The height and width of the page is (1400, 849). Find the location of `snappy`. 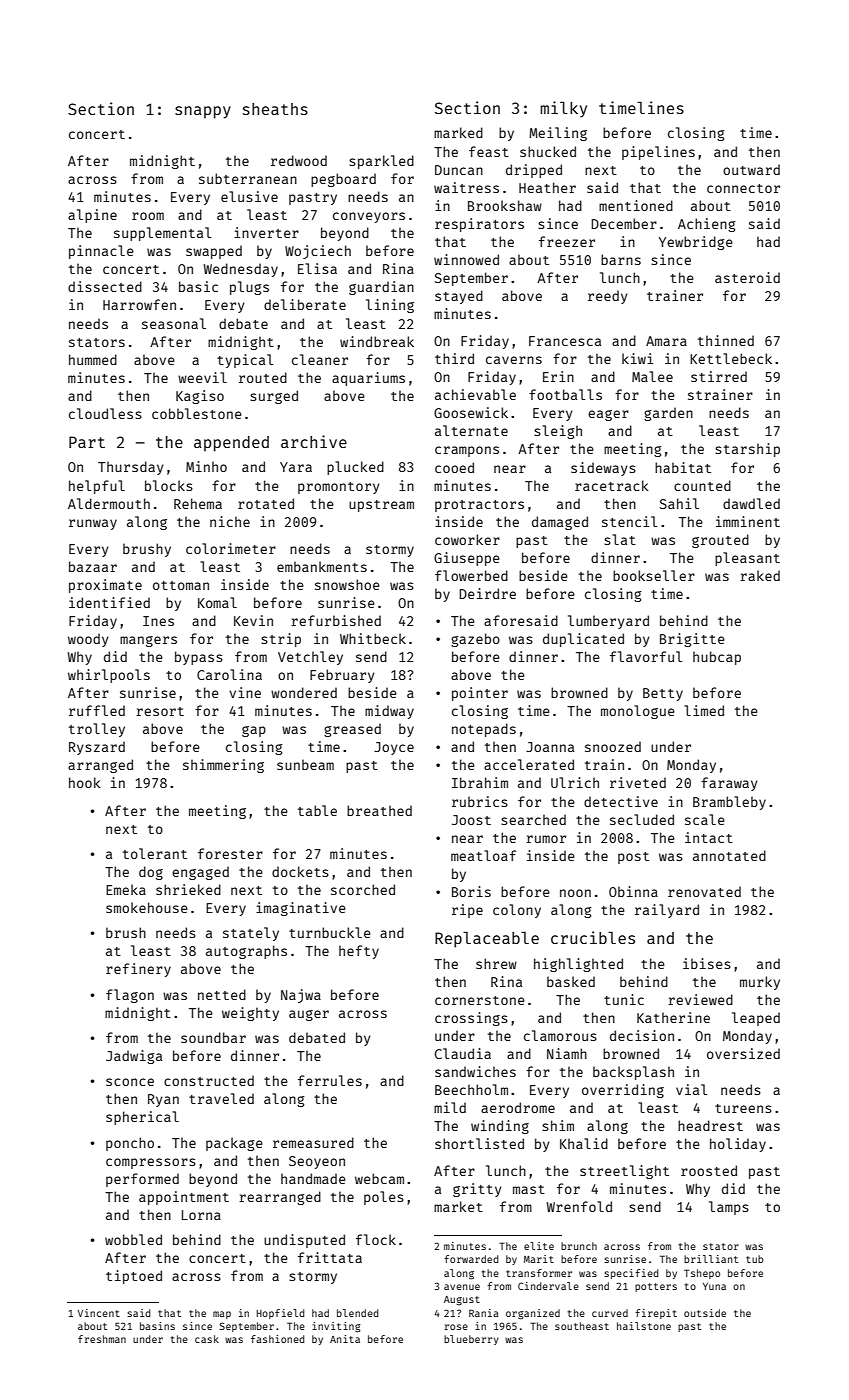

snappy is located at coordinates (203, 112).
